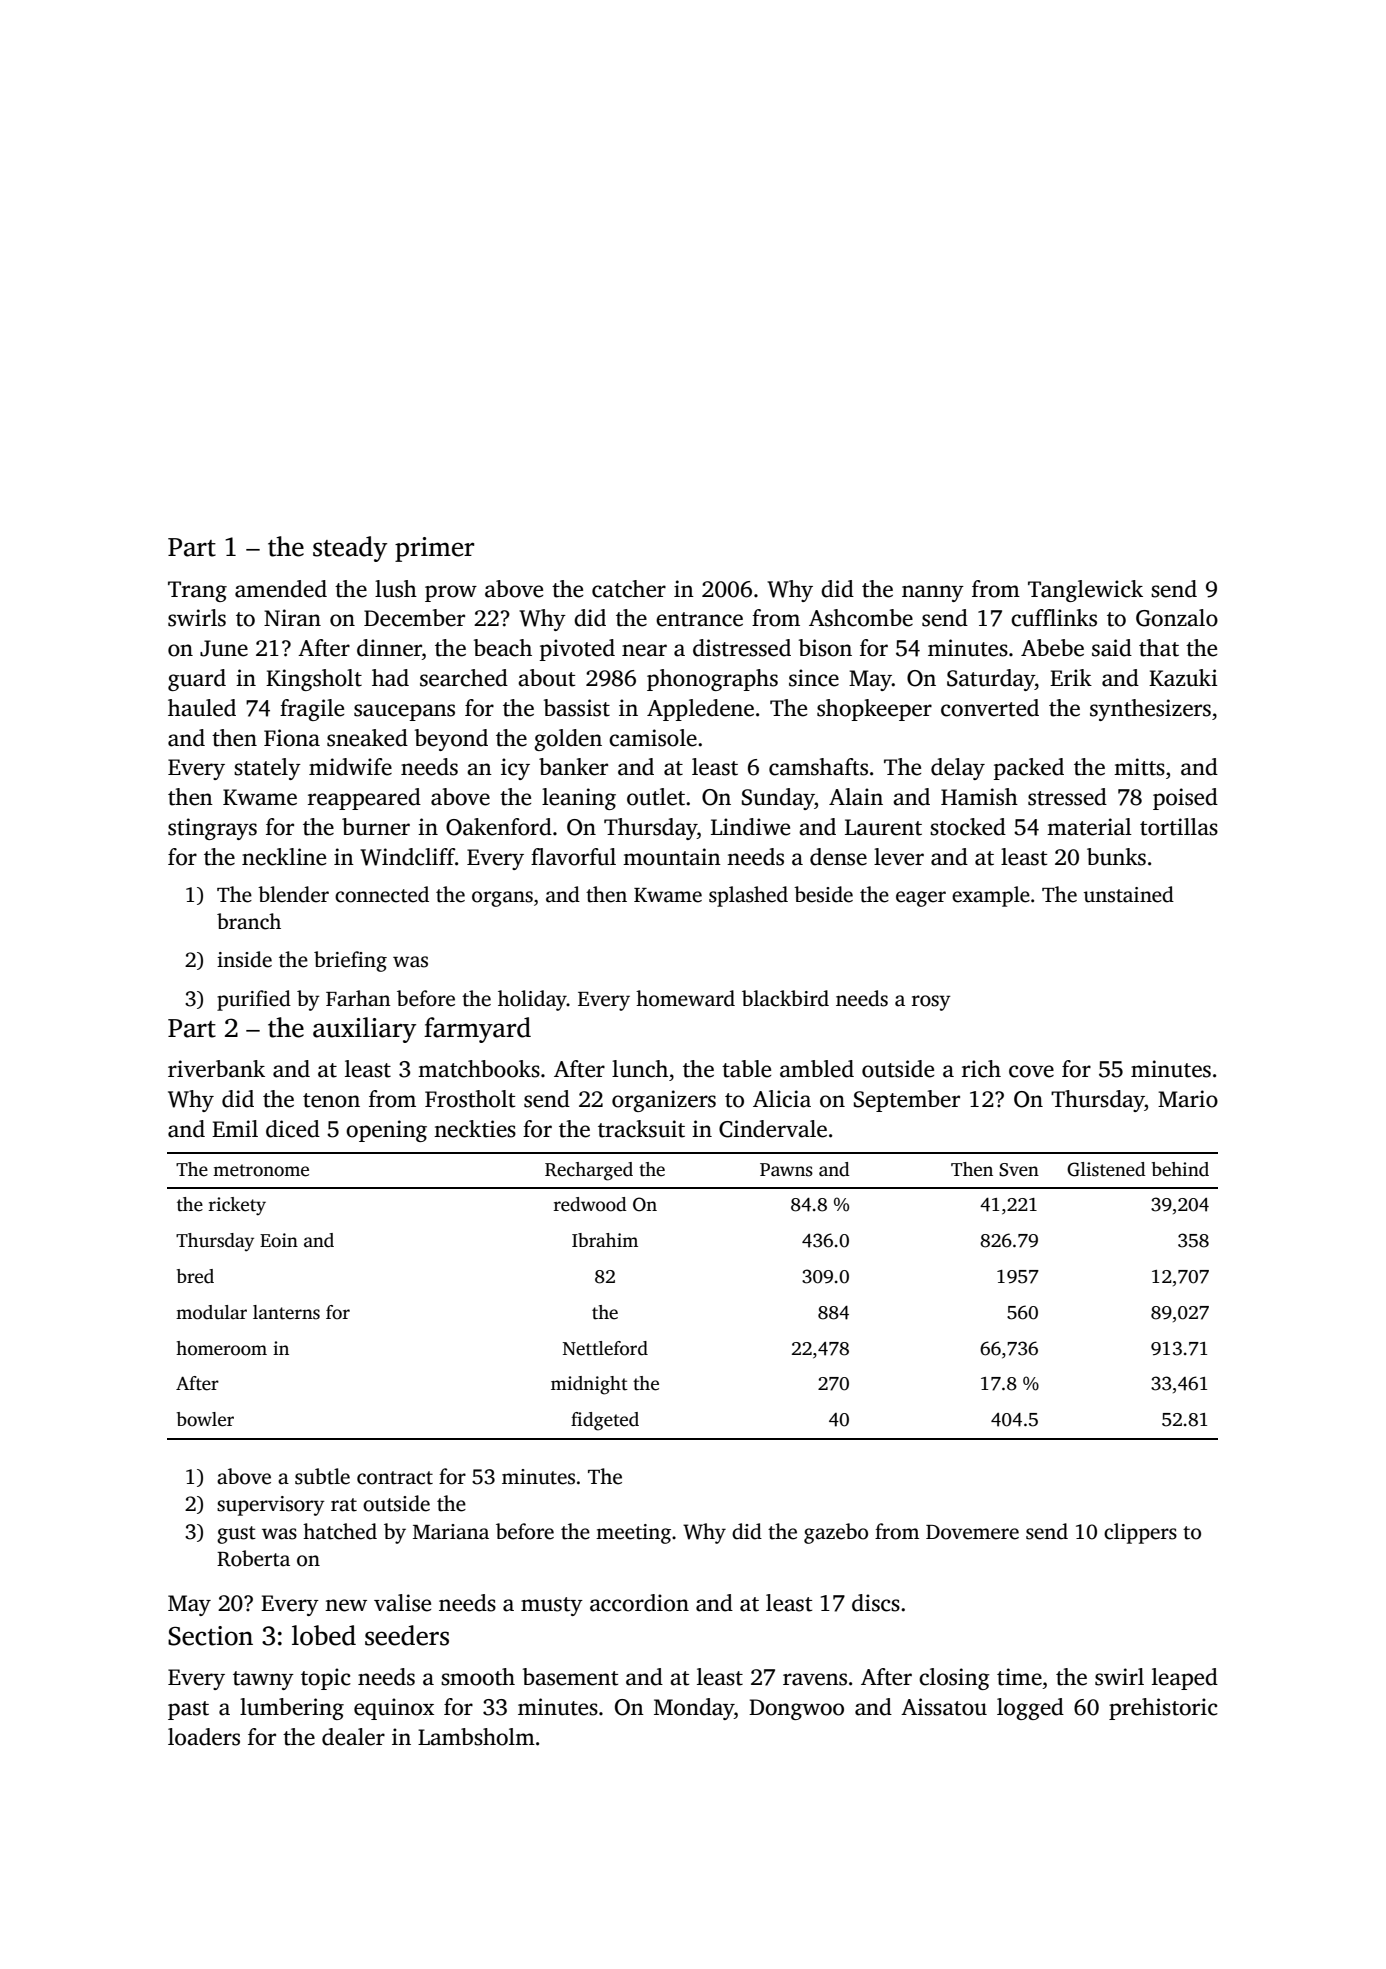 This screenshot has width=1386, height=1969. I want to click on synthesizers, so click(1150, 710).
